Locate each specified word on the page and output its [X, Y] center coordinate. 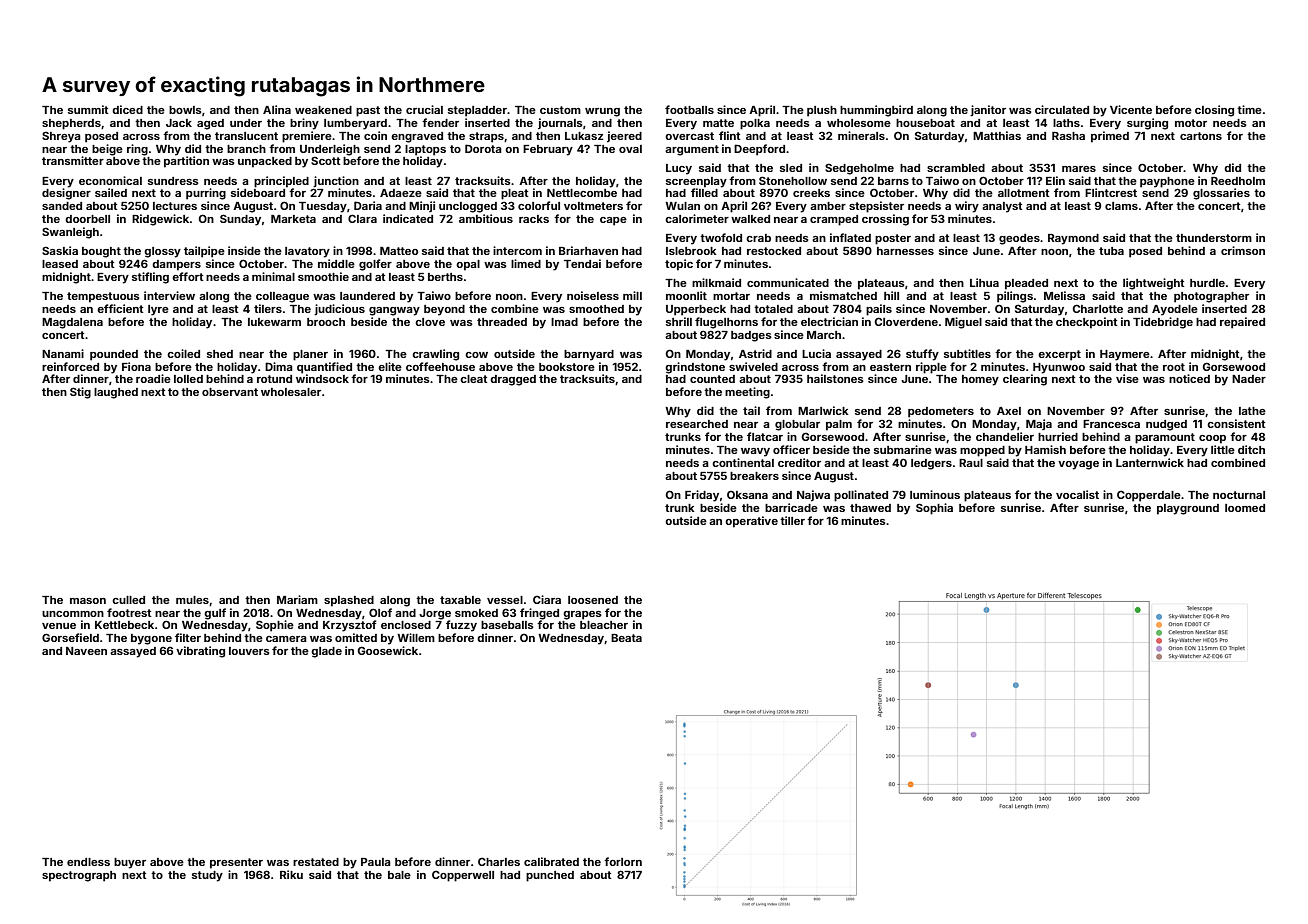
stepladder [477, 111]
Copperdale [1149, 496]
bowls [185, 110]
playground [1188, 509]
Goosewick [388, 650]
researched [697, 424]
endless [88, 862]
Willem [416, 637]
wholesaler [291, 392]
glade [326, 652]
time [1249, 109]
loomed [1245, 508]
